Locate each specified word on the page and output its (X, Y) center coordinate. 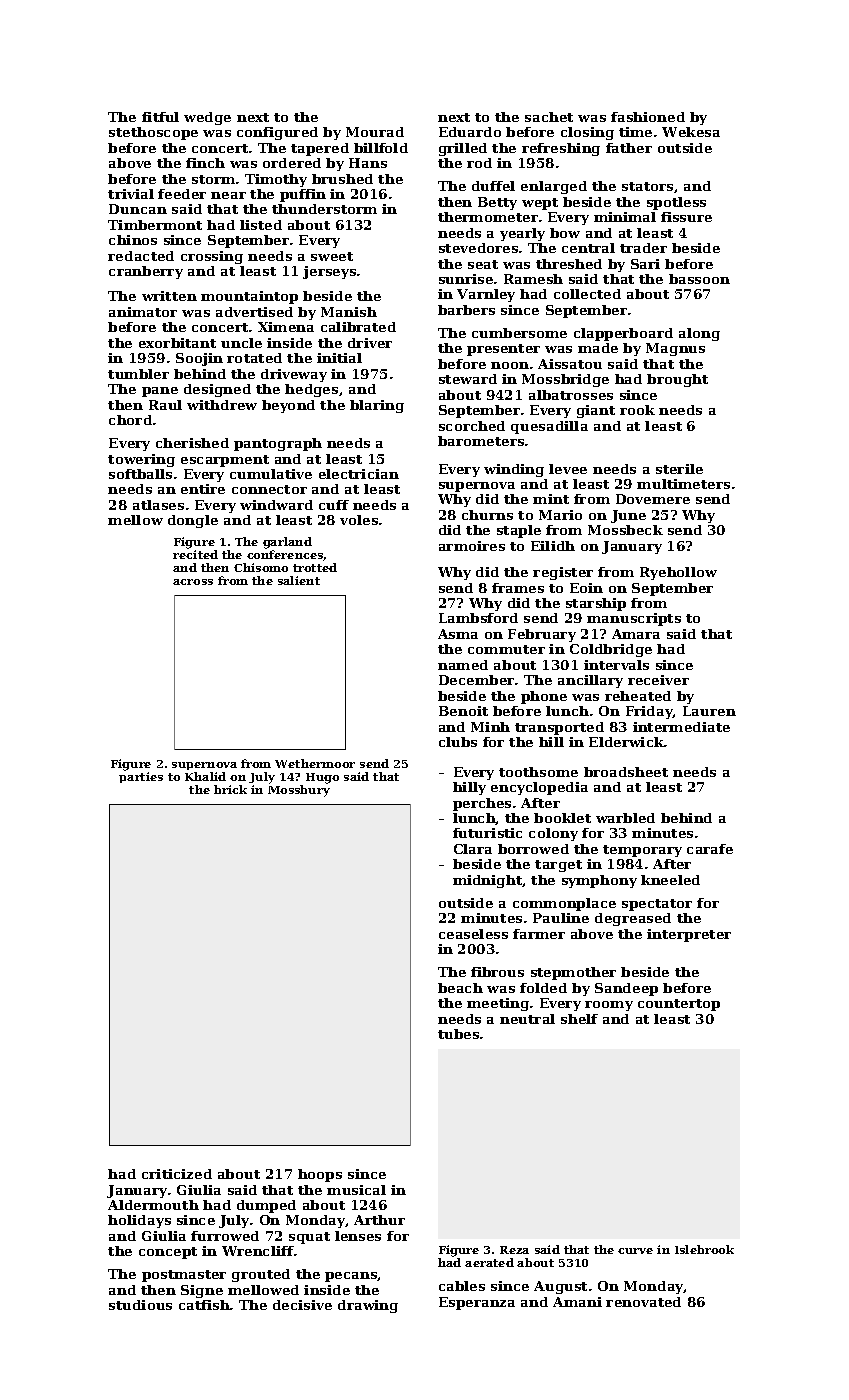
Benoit (463, 711)
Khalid (205, 776)
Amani (577, 1302)
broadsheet (626, 772)
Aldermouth (153, 1205)
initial (339, 358)
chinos (133, 240)
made (598, 348)
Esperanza (477, 1303)
